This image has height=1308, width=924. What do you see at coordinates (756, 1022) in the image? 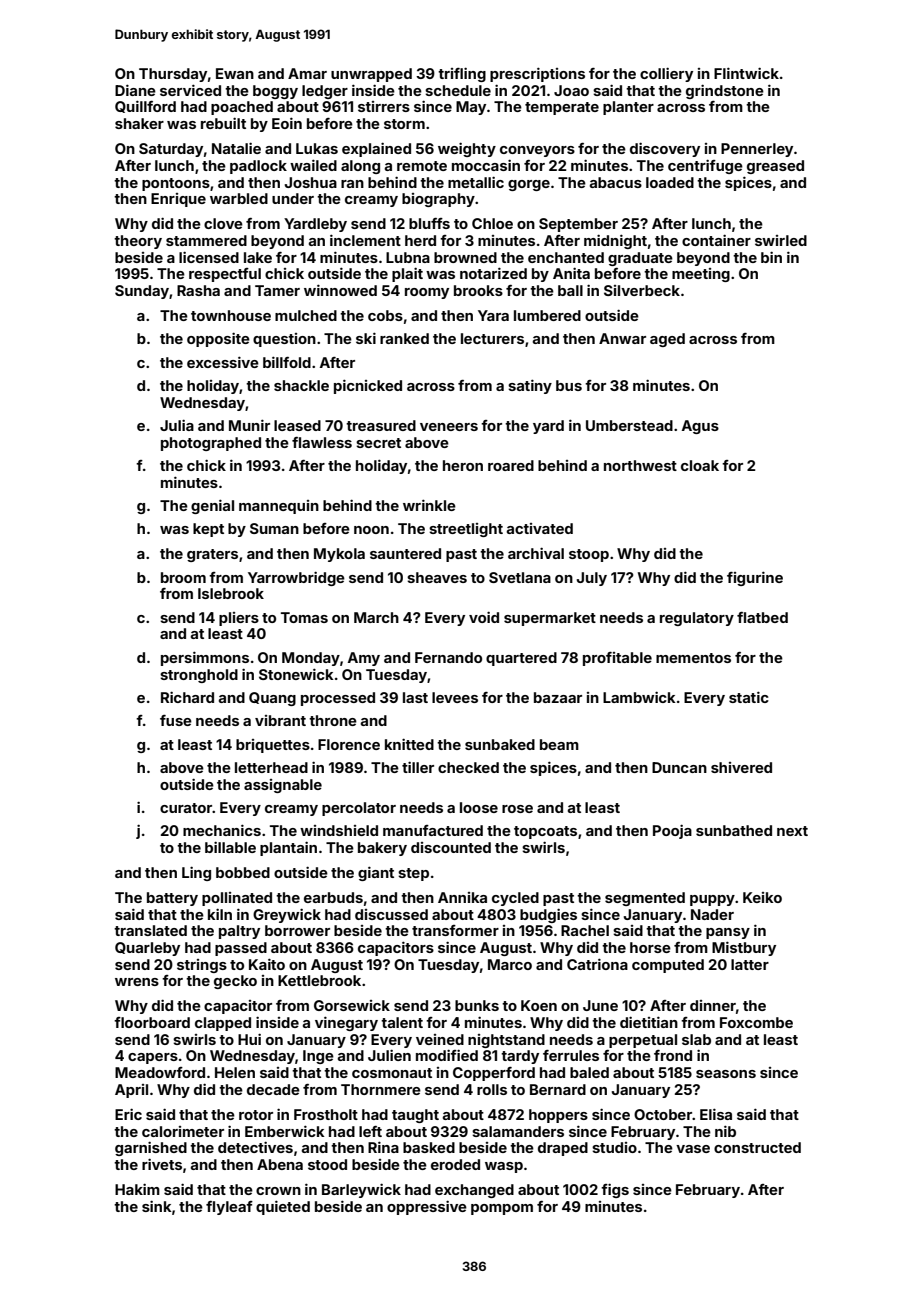
I see `Foxcombe` at bounding box center [756, 1022].
